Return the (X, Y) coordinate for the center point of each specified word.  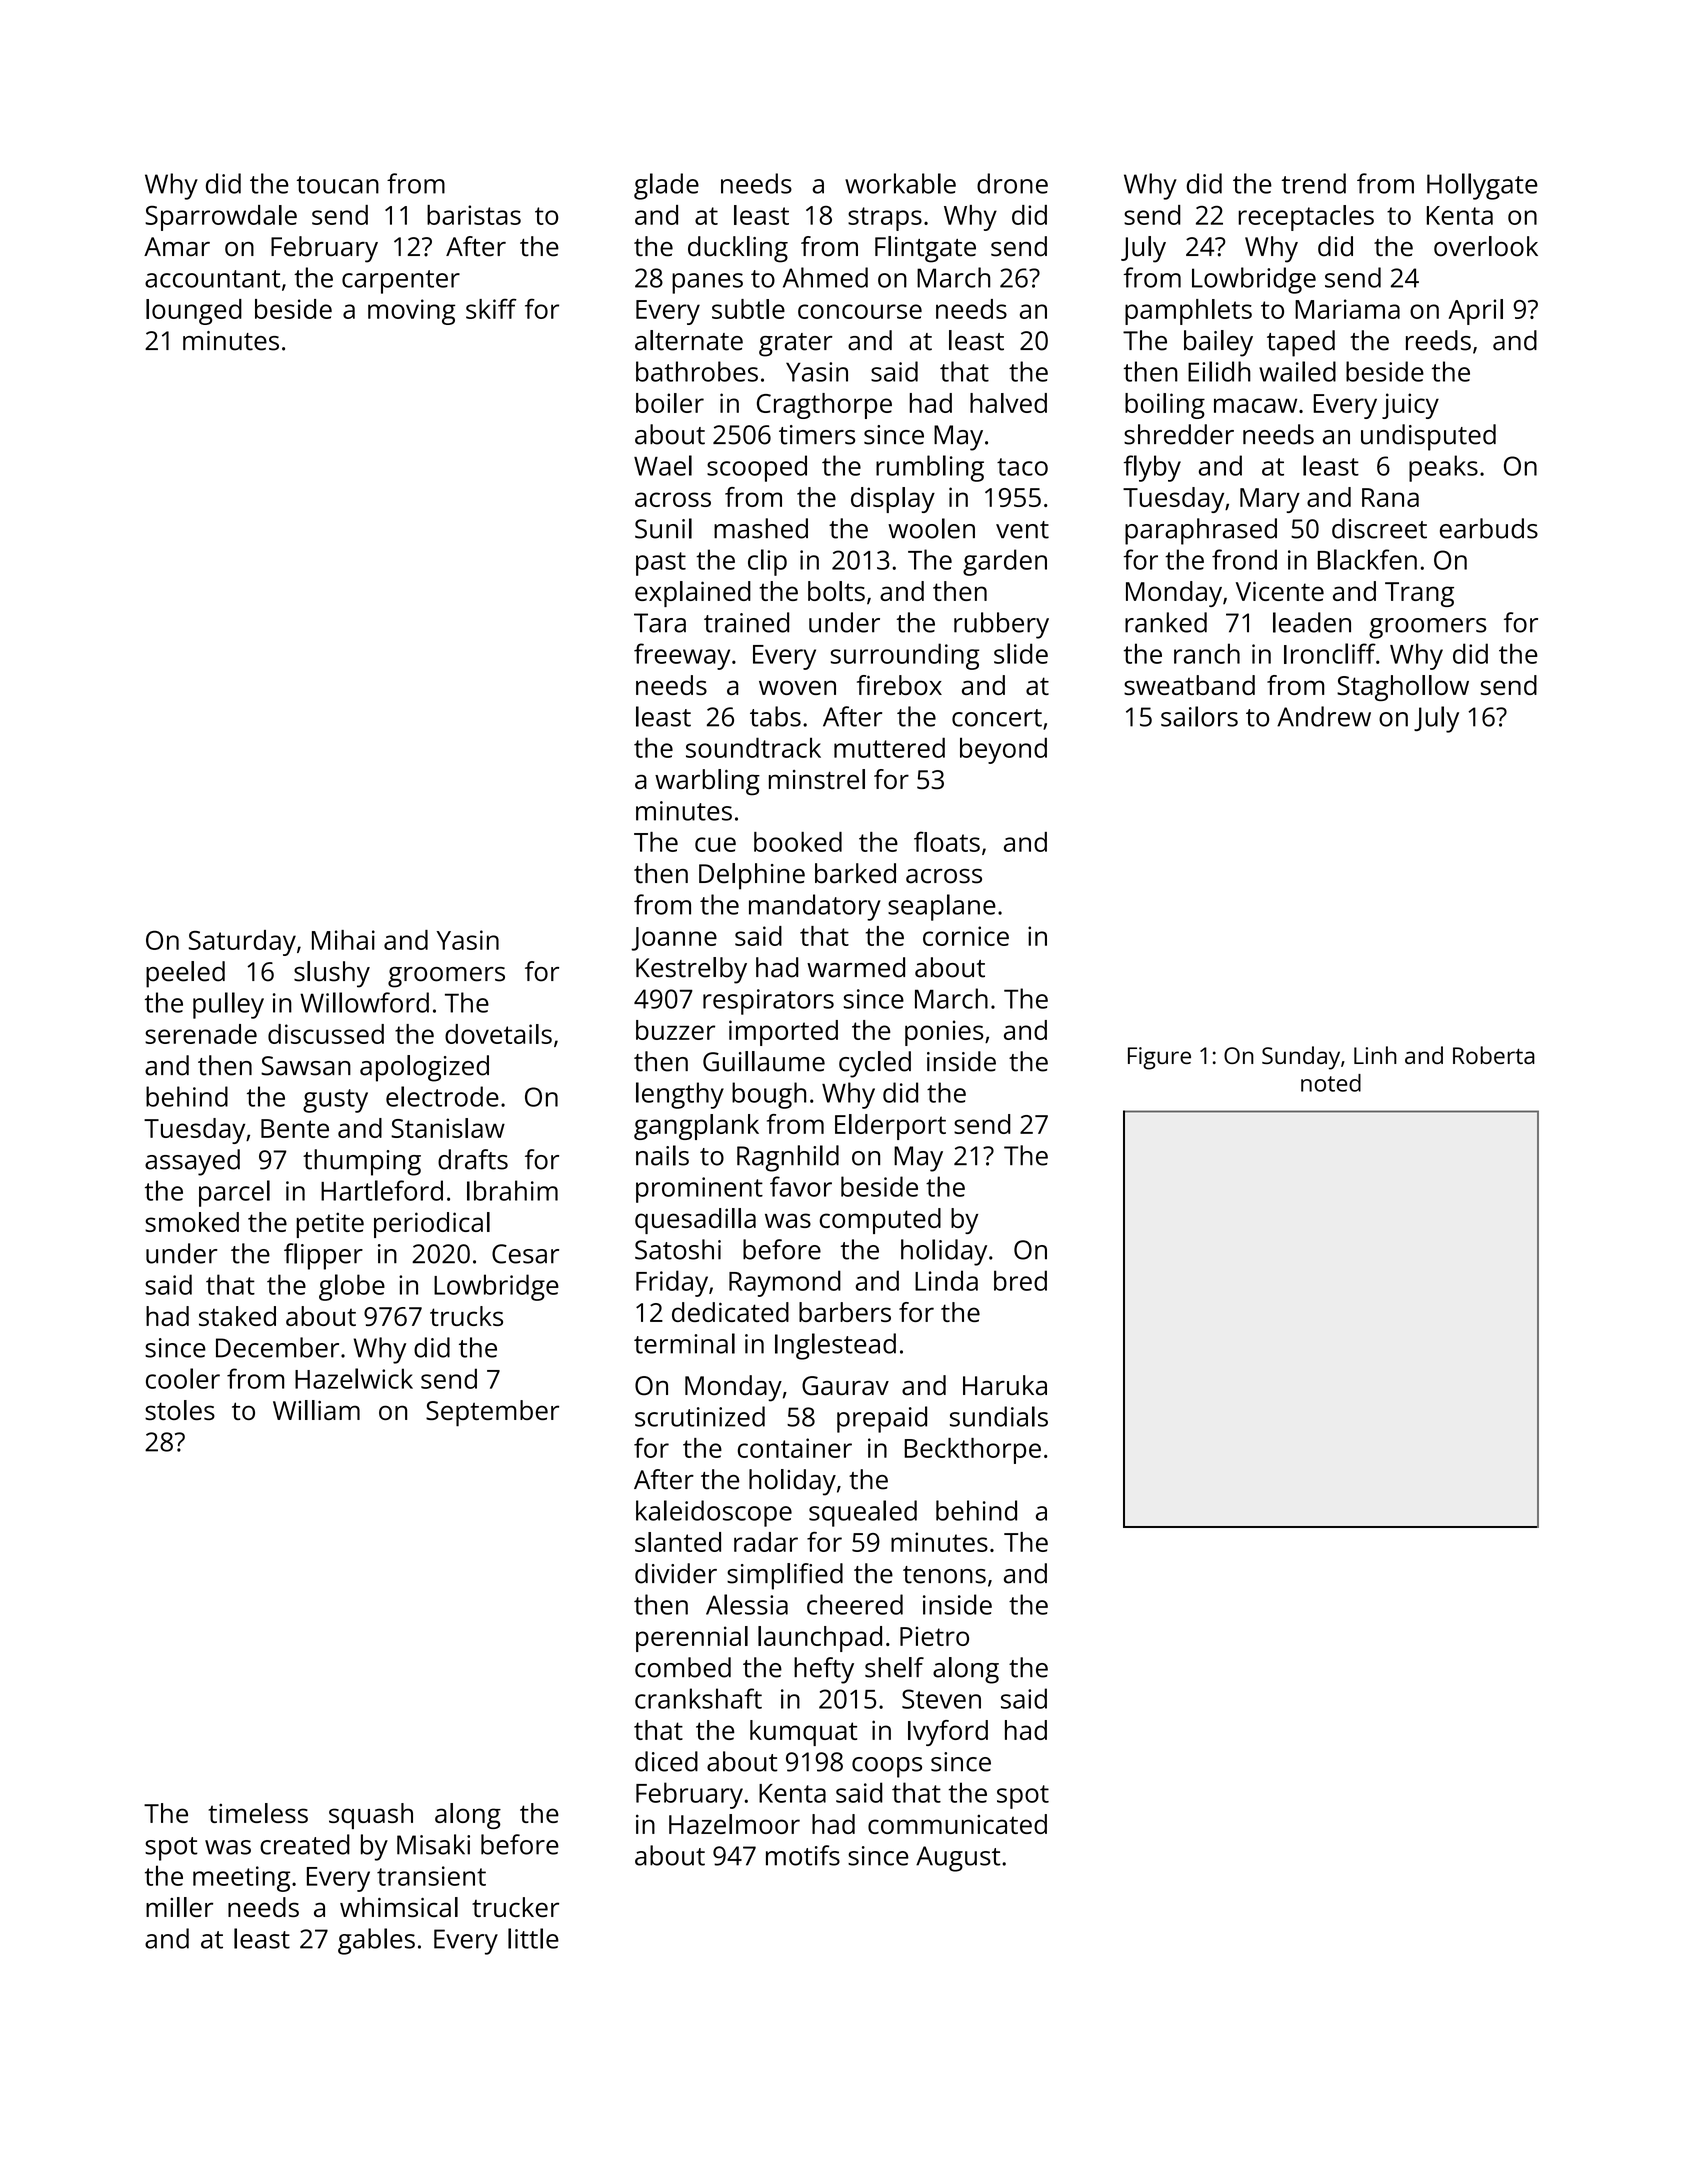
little (533, 1938)
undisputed (1428, 437)
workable (900, 183)
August (958, 1859)
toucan (338, 185)
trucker (515, 1907)
